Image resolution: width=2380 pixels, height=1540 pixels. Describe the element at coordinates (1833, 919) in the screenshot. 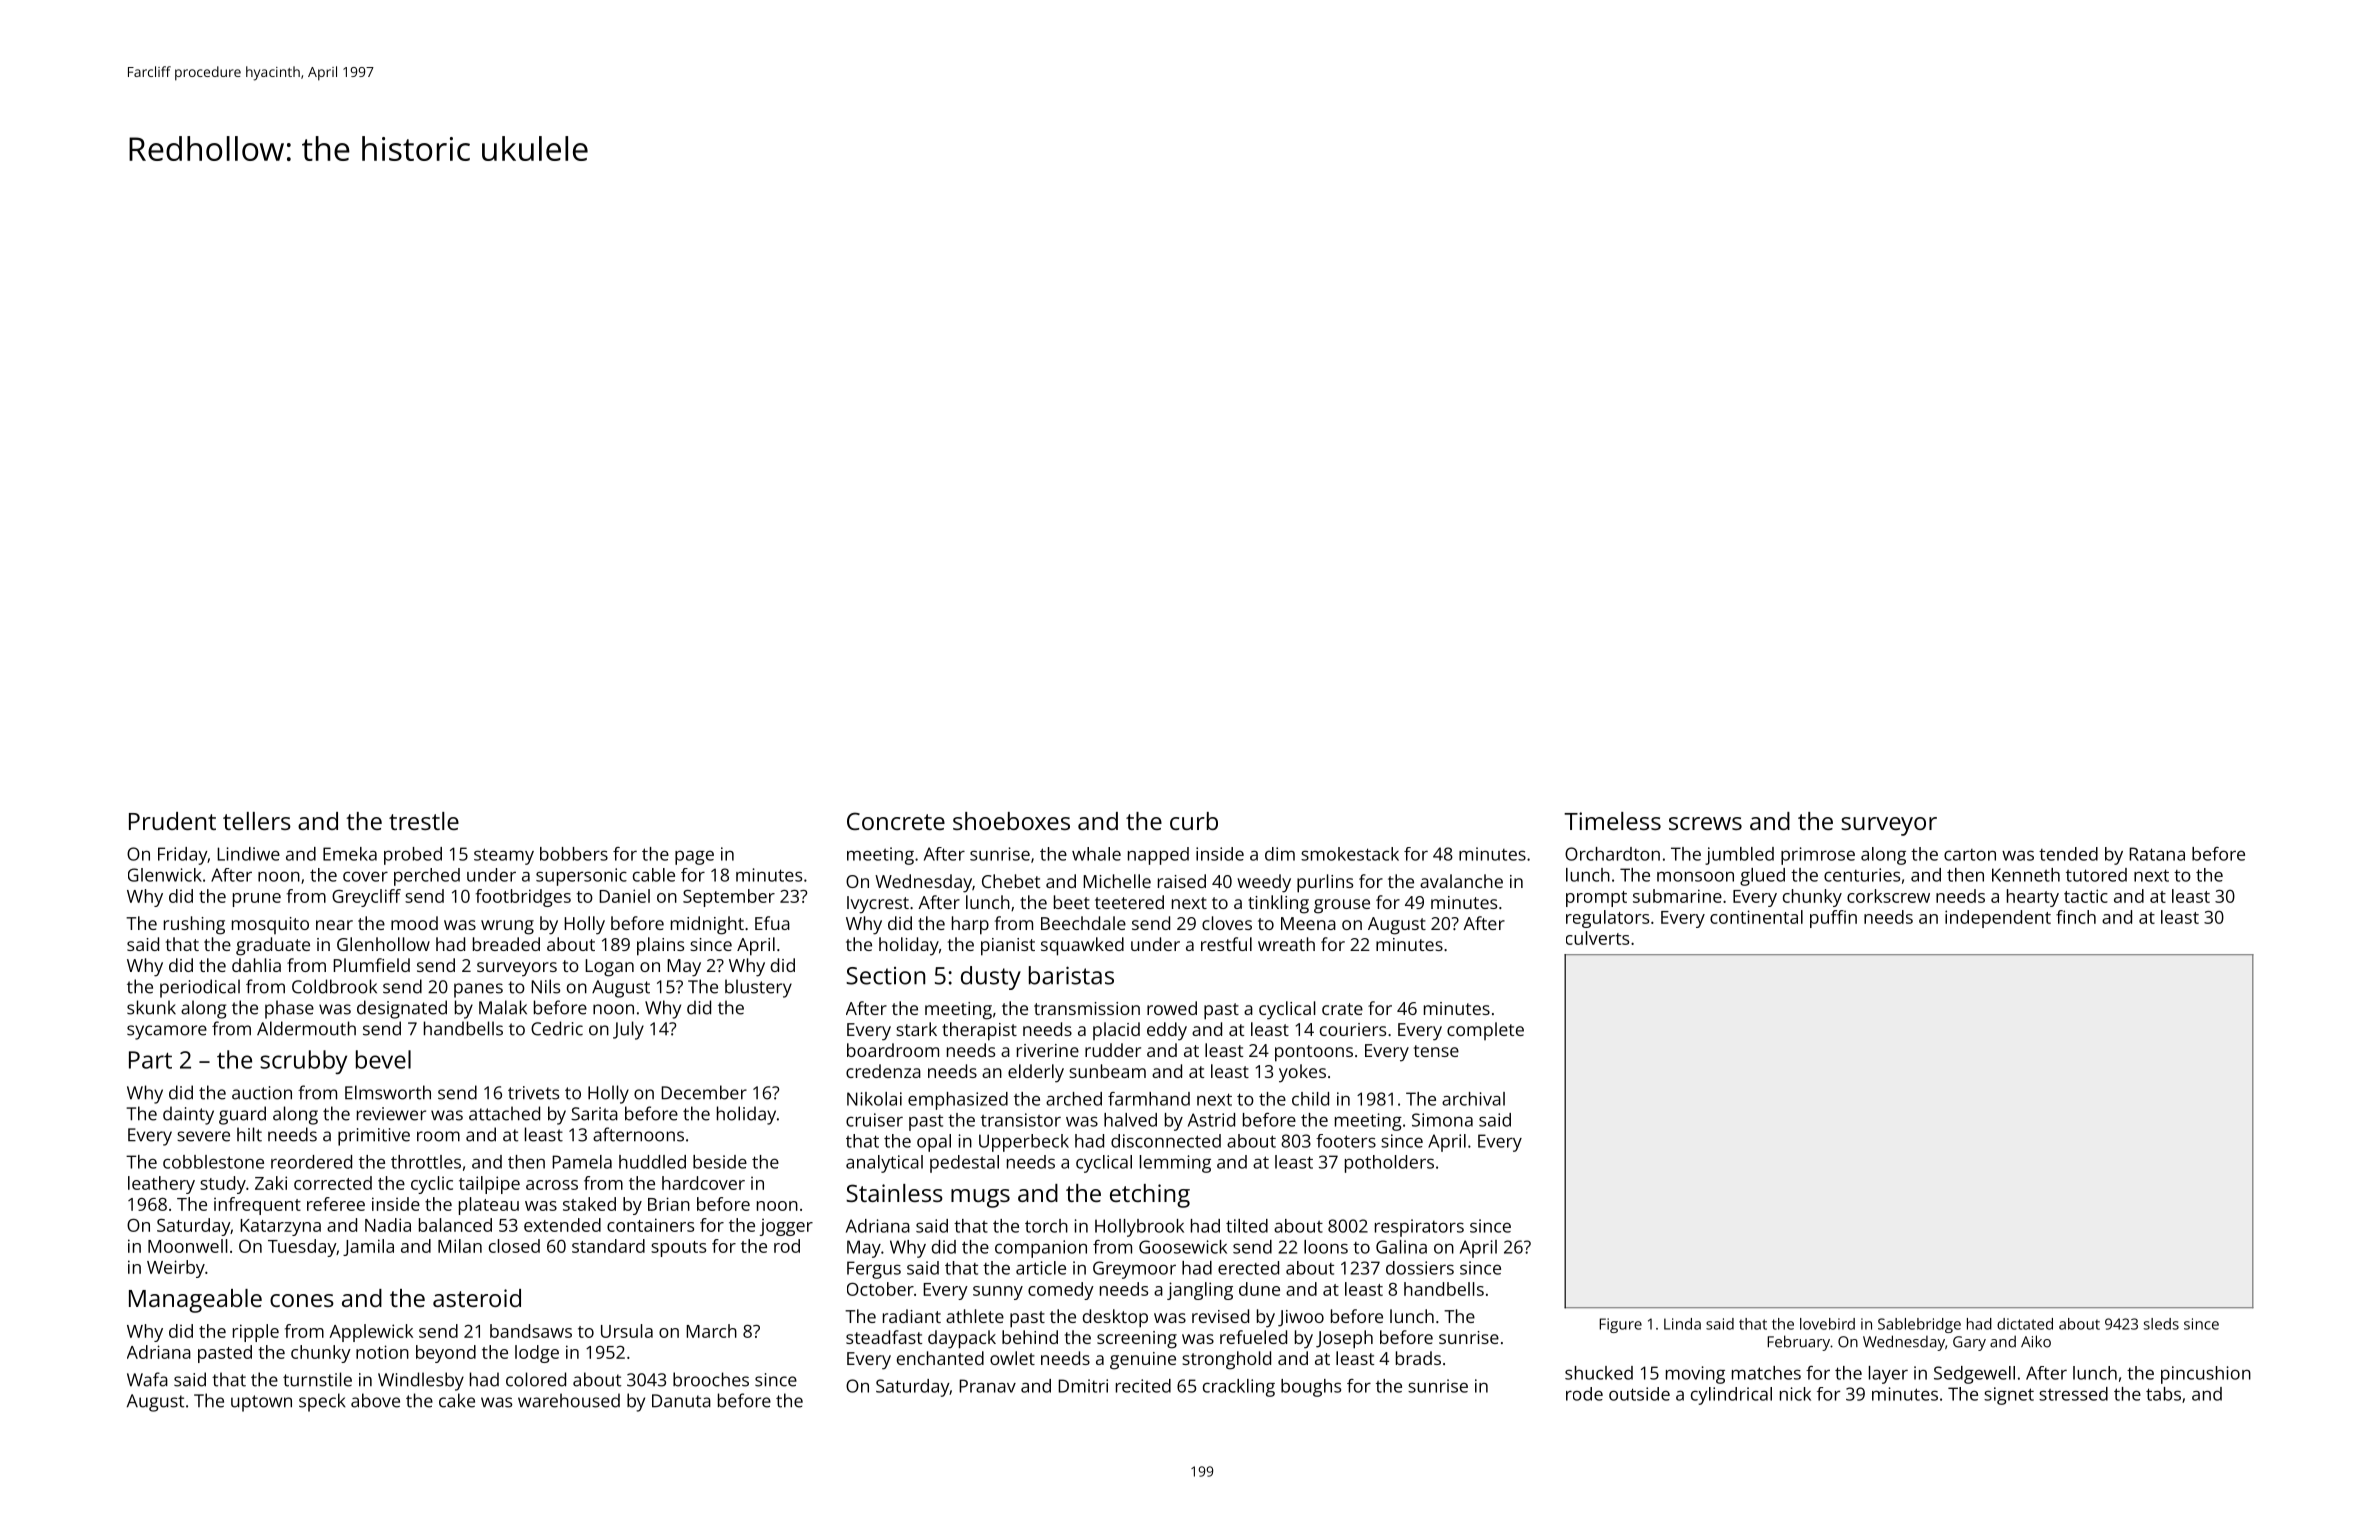

I see `puffin` at that location.
